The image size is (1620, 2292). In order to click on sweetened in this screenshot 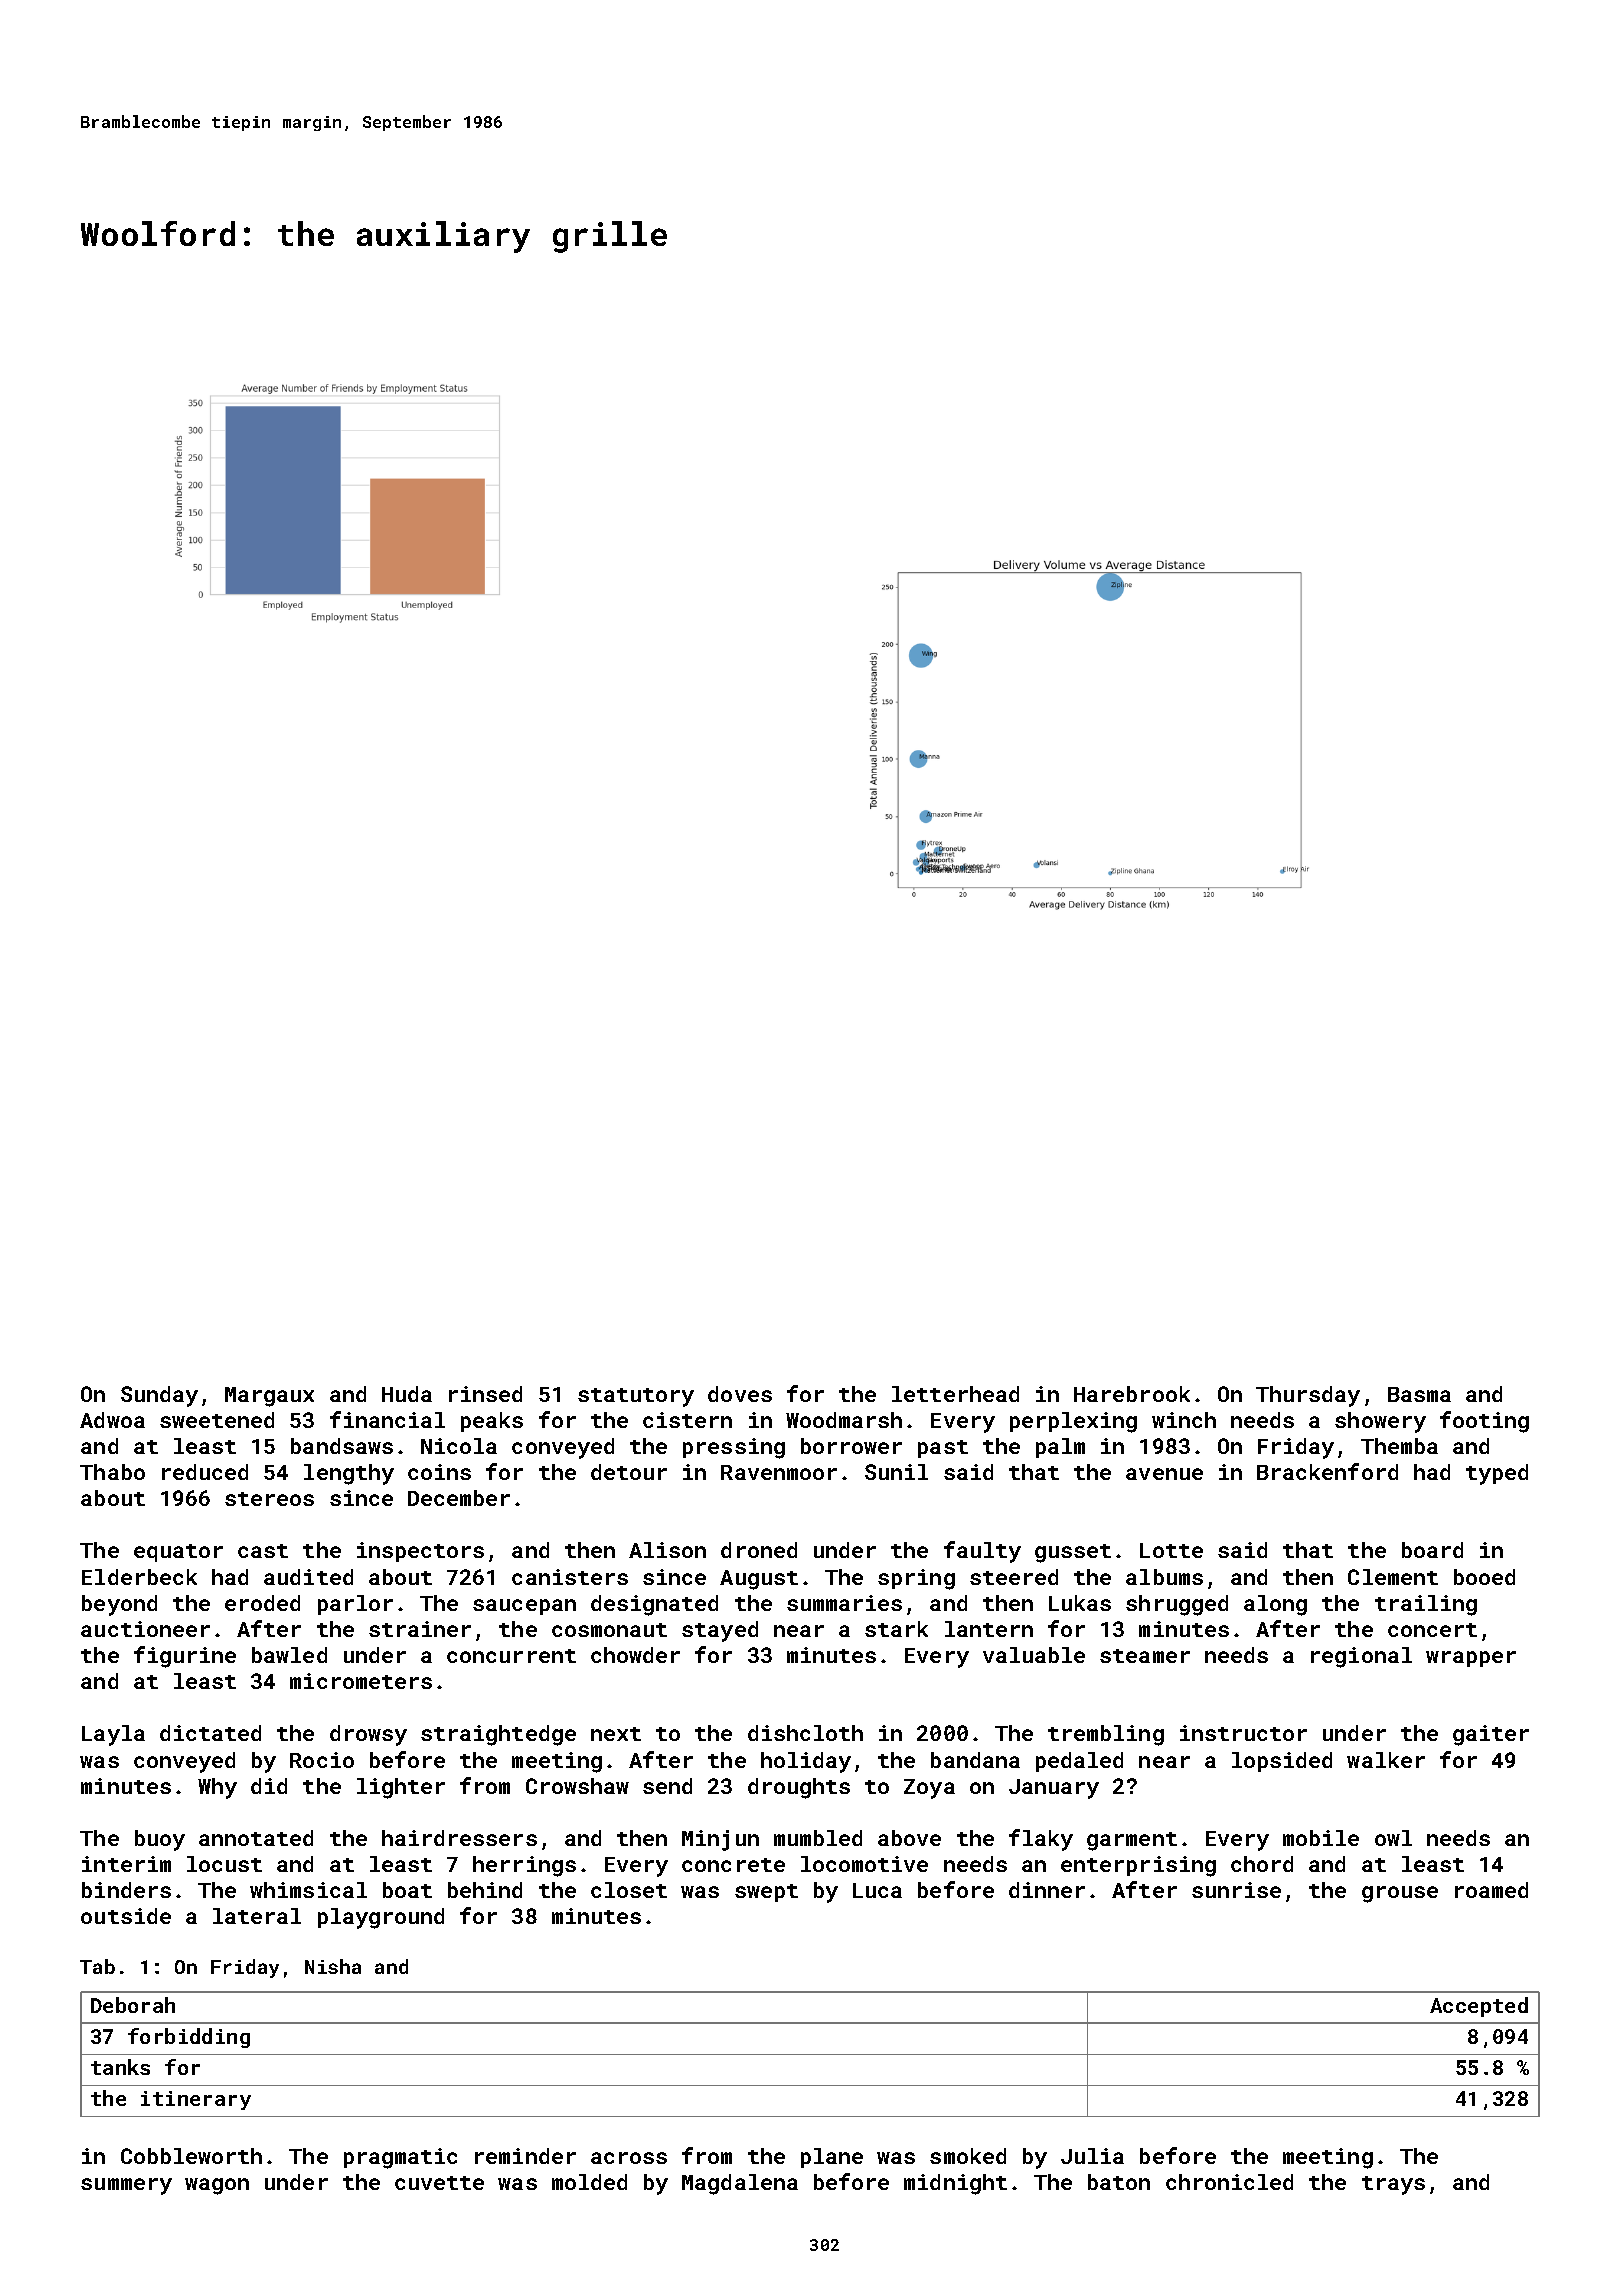, I will do `click(217, 1420)`.
